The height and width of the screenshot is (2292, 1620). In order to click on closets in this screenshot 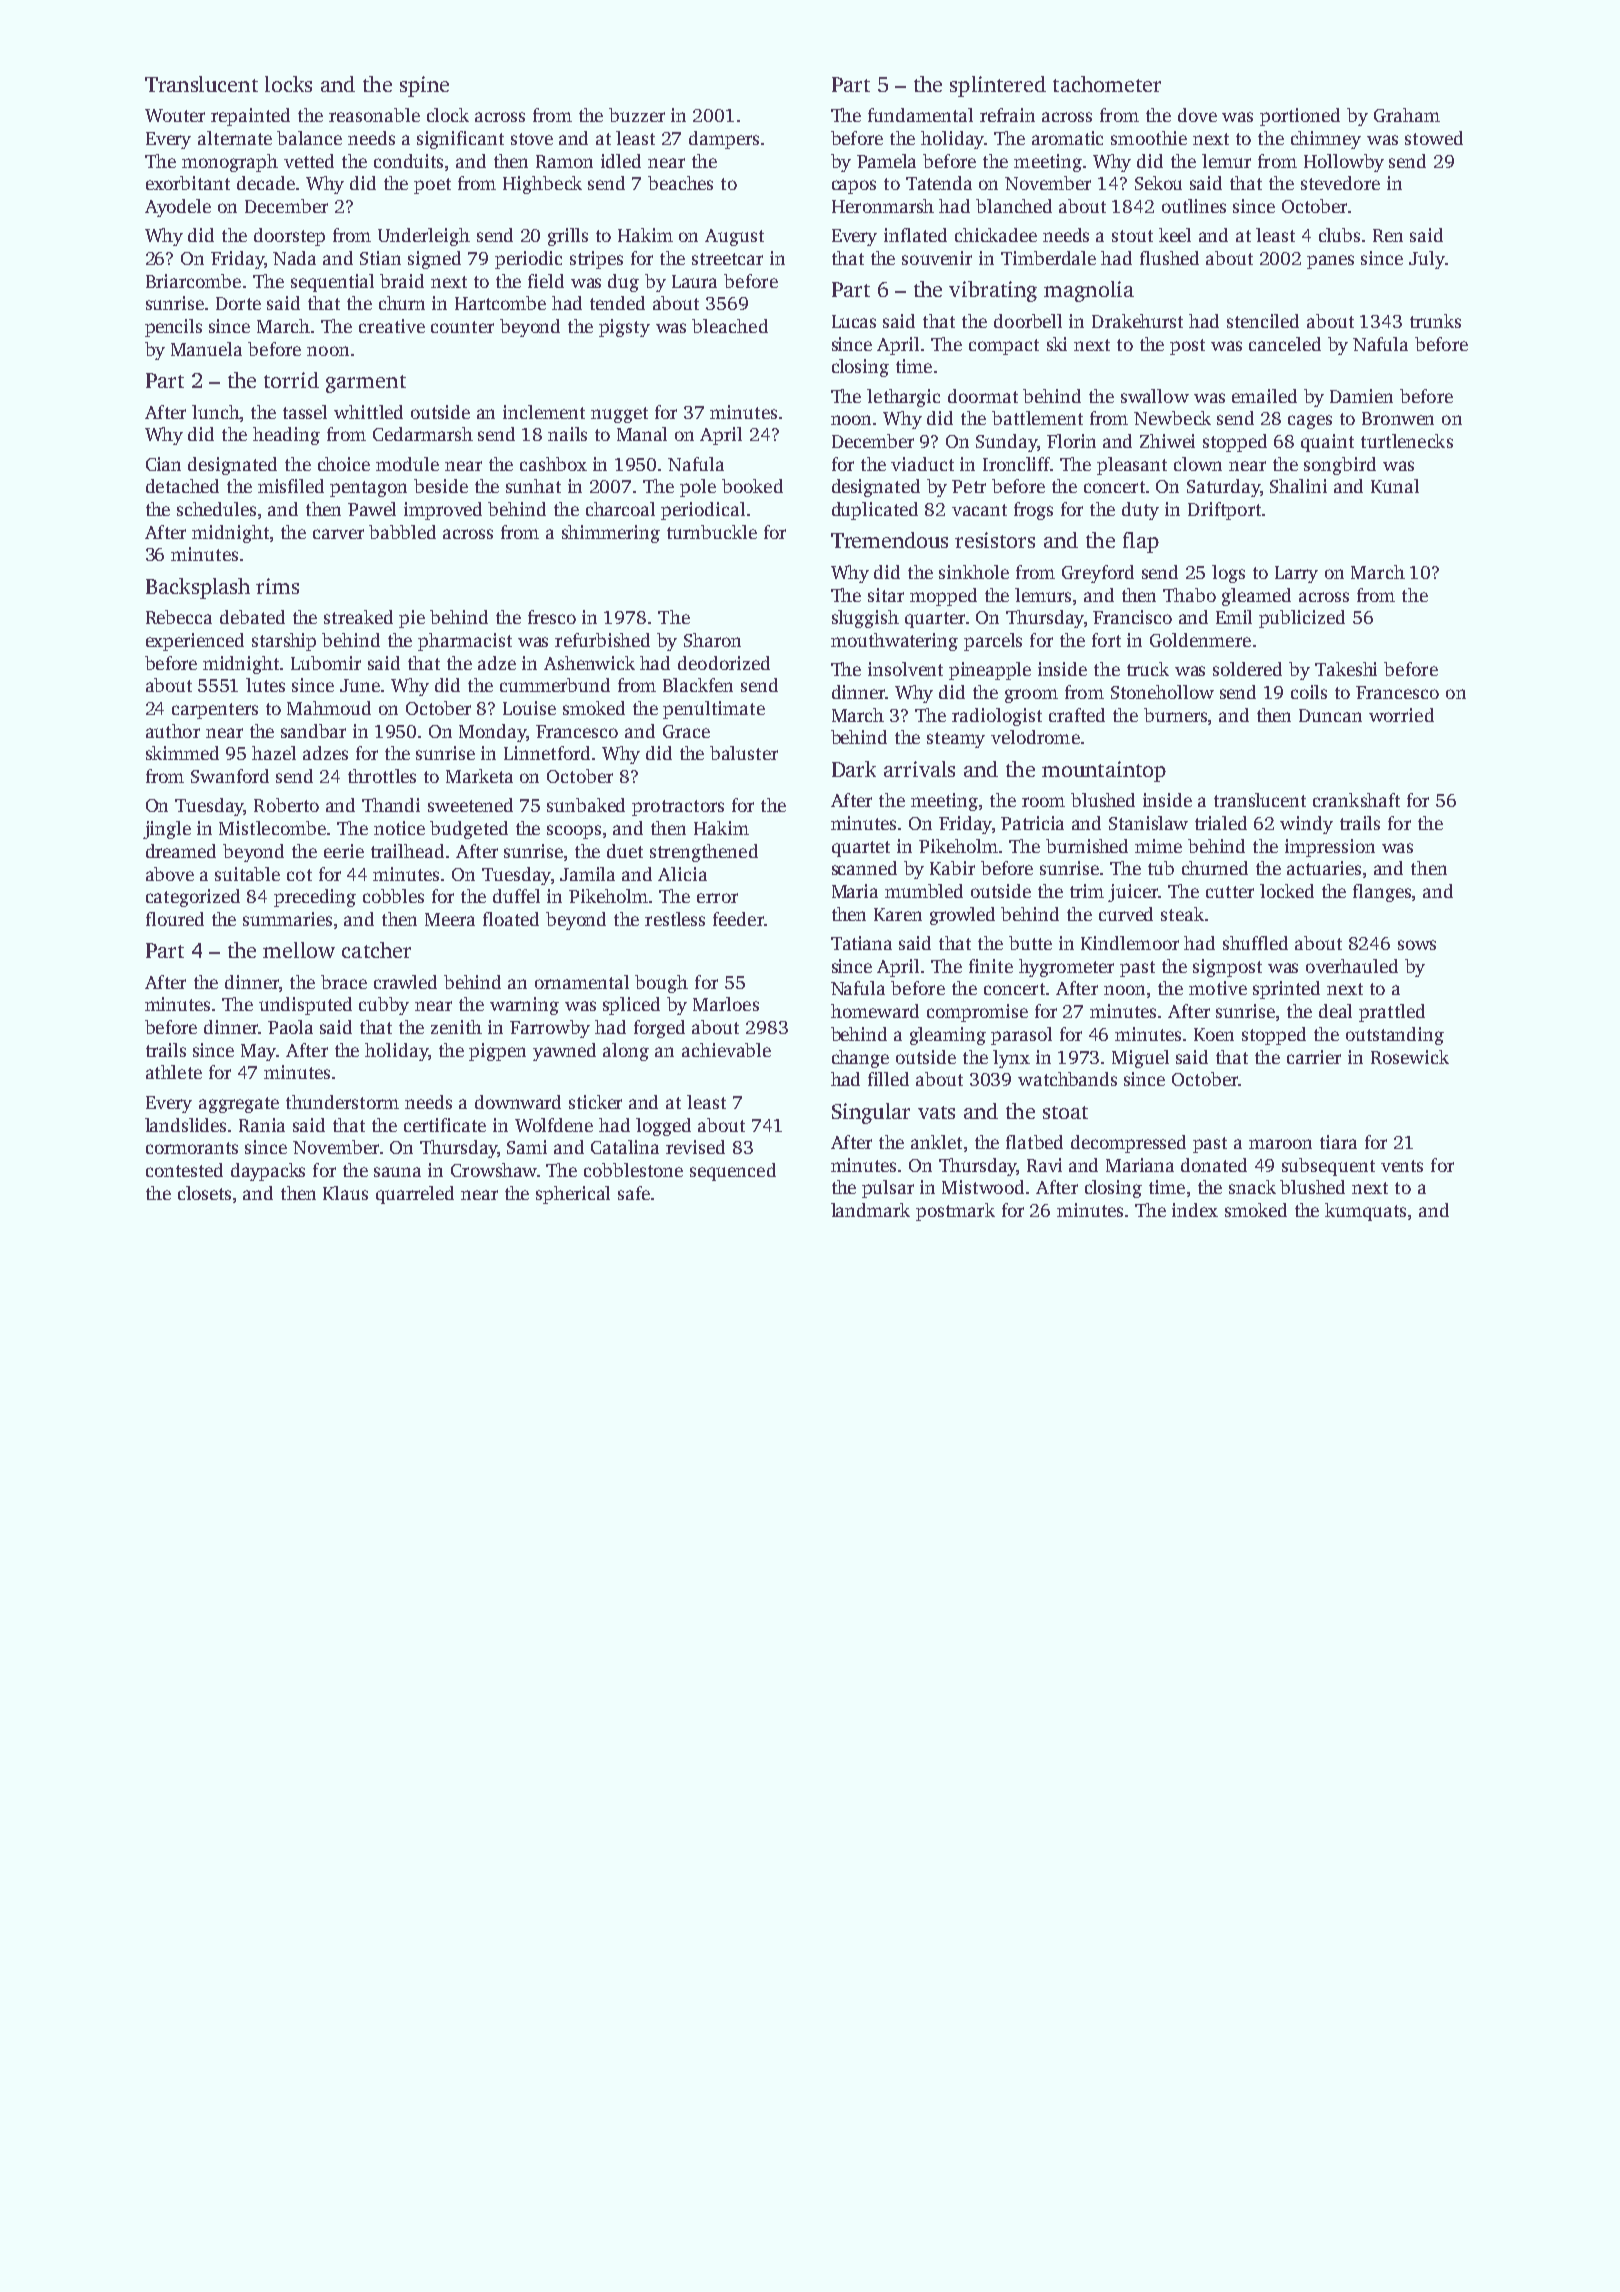, I will do `click(204, 1193)`.
